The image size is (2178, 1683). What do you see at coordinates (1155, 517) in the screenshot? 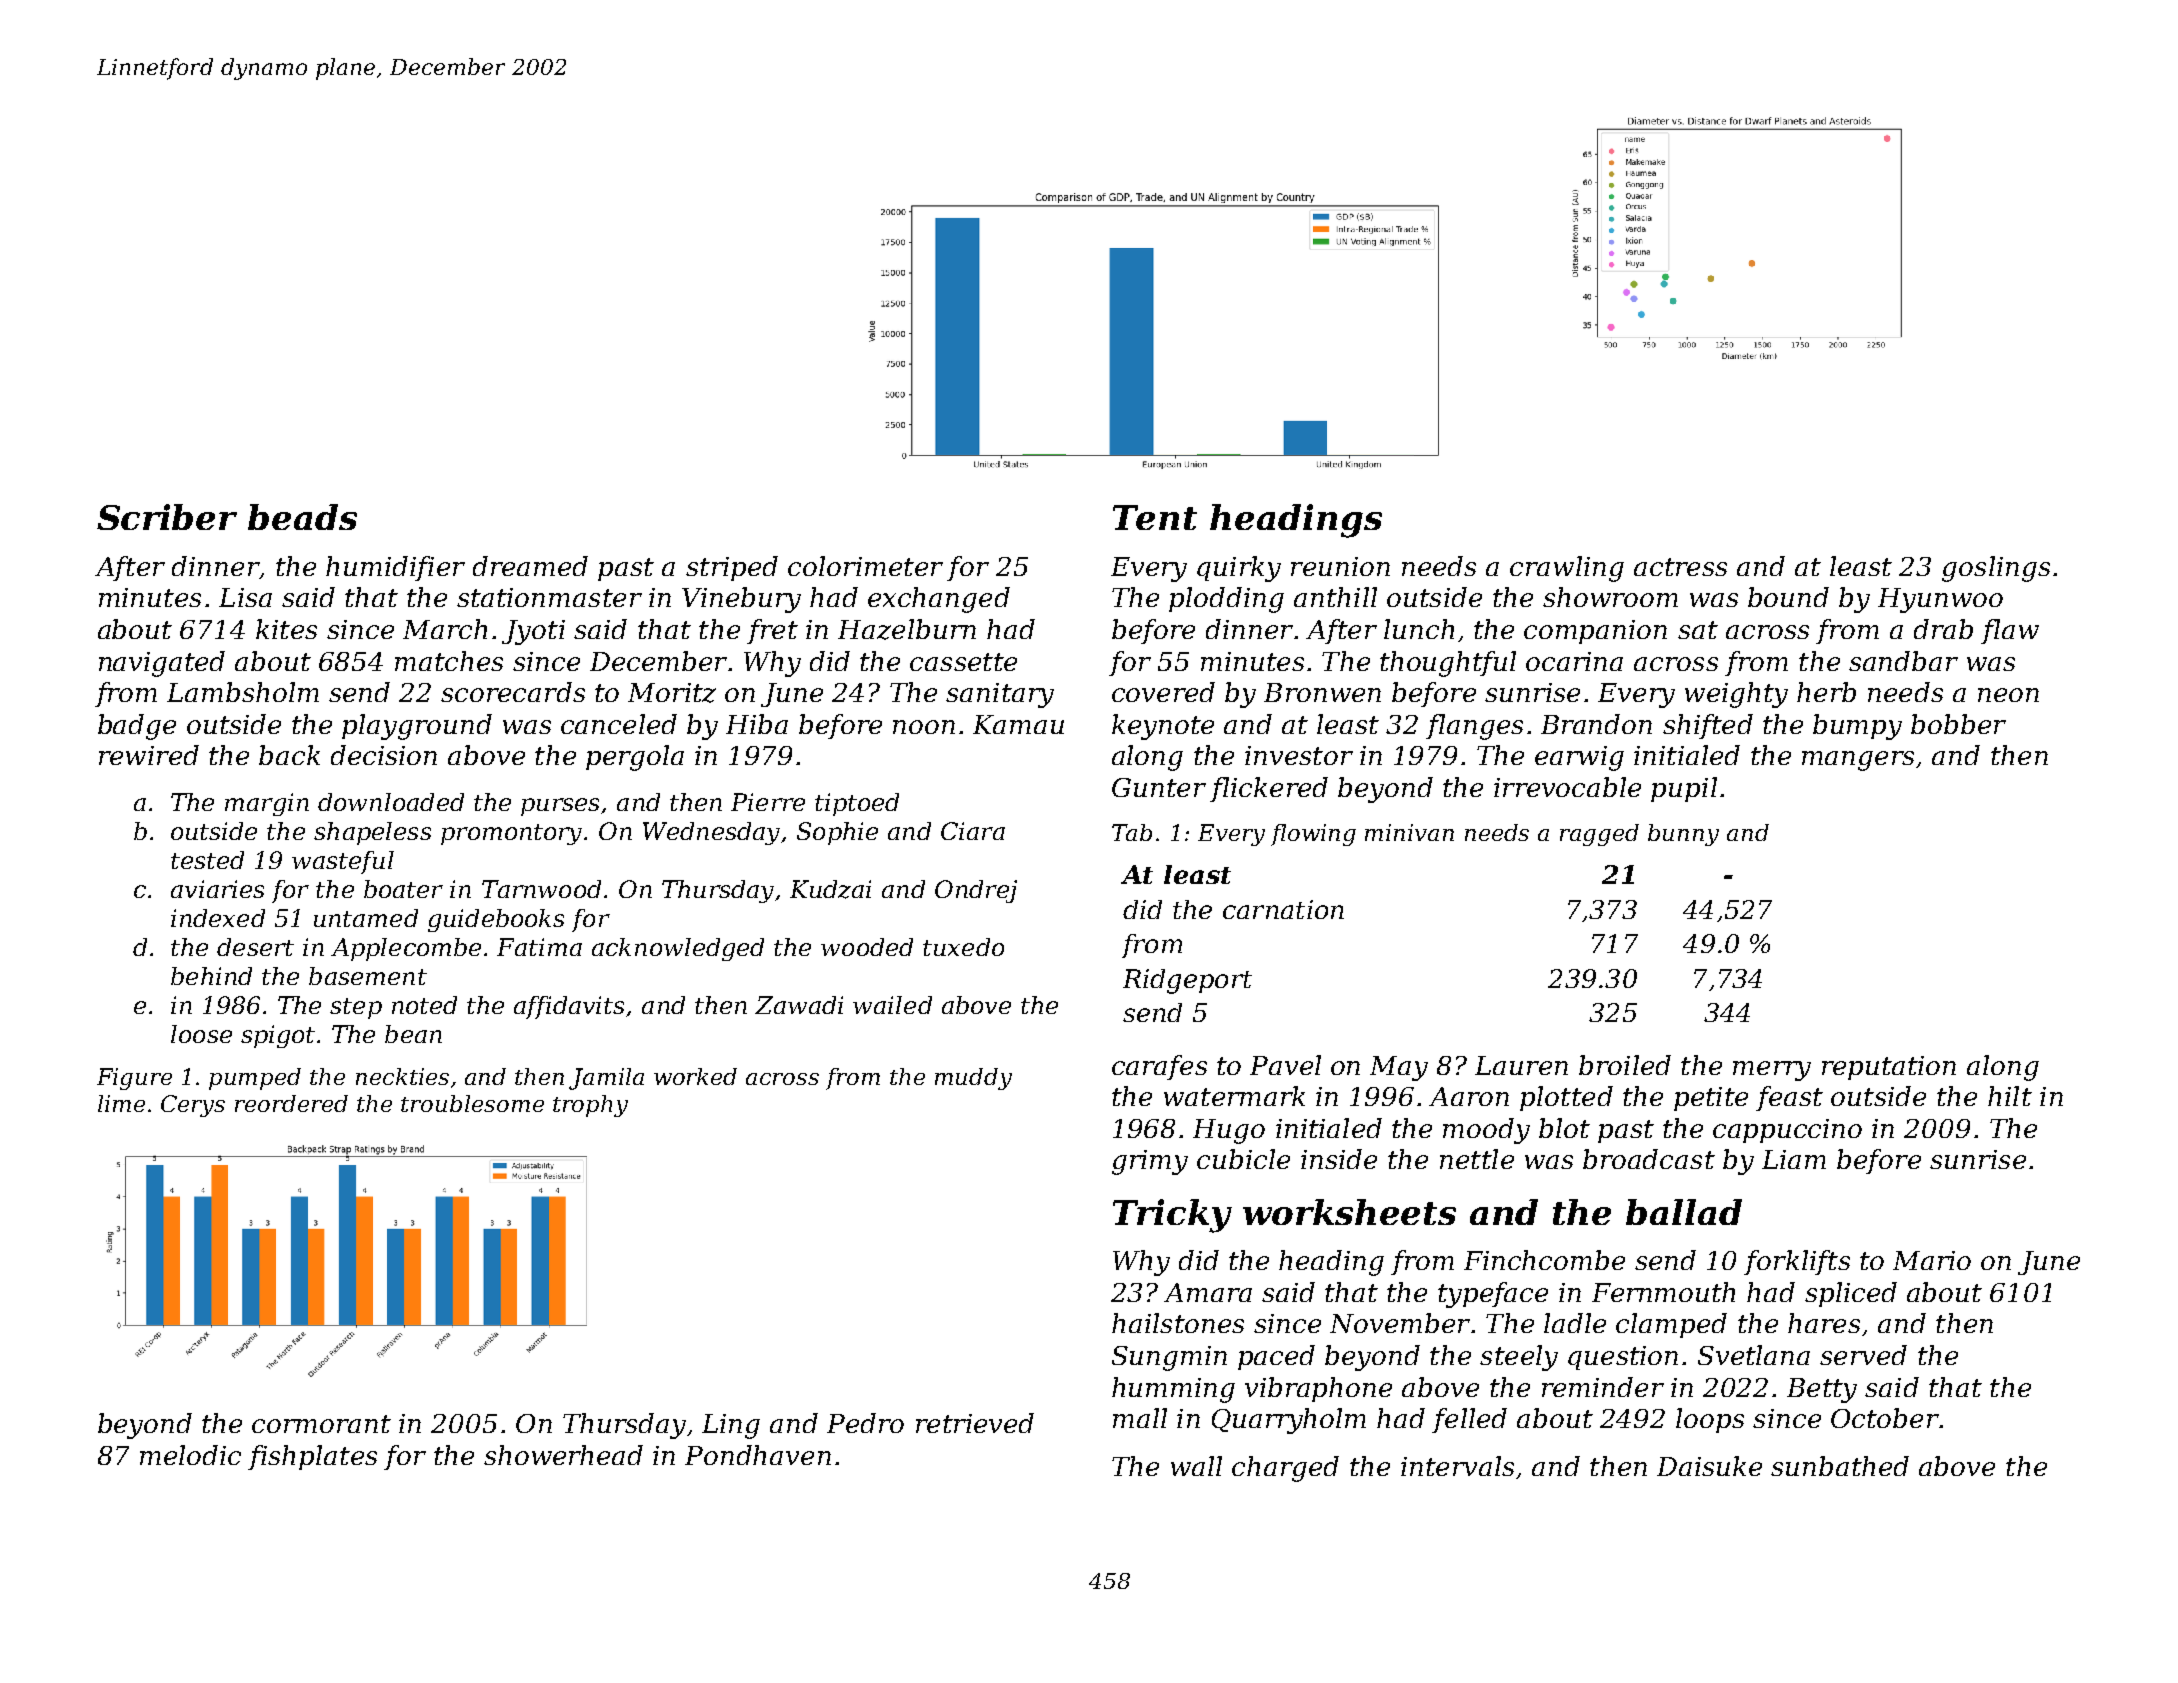
I see `Tent` at bounding box center [1155, 517].
